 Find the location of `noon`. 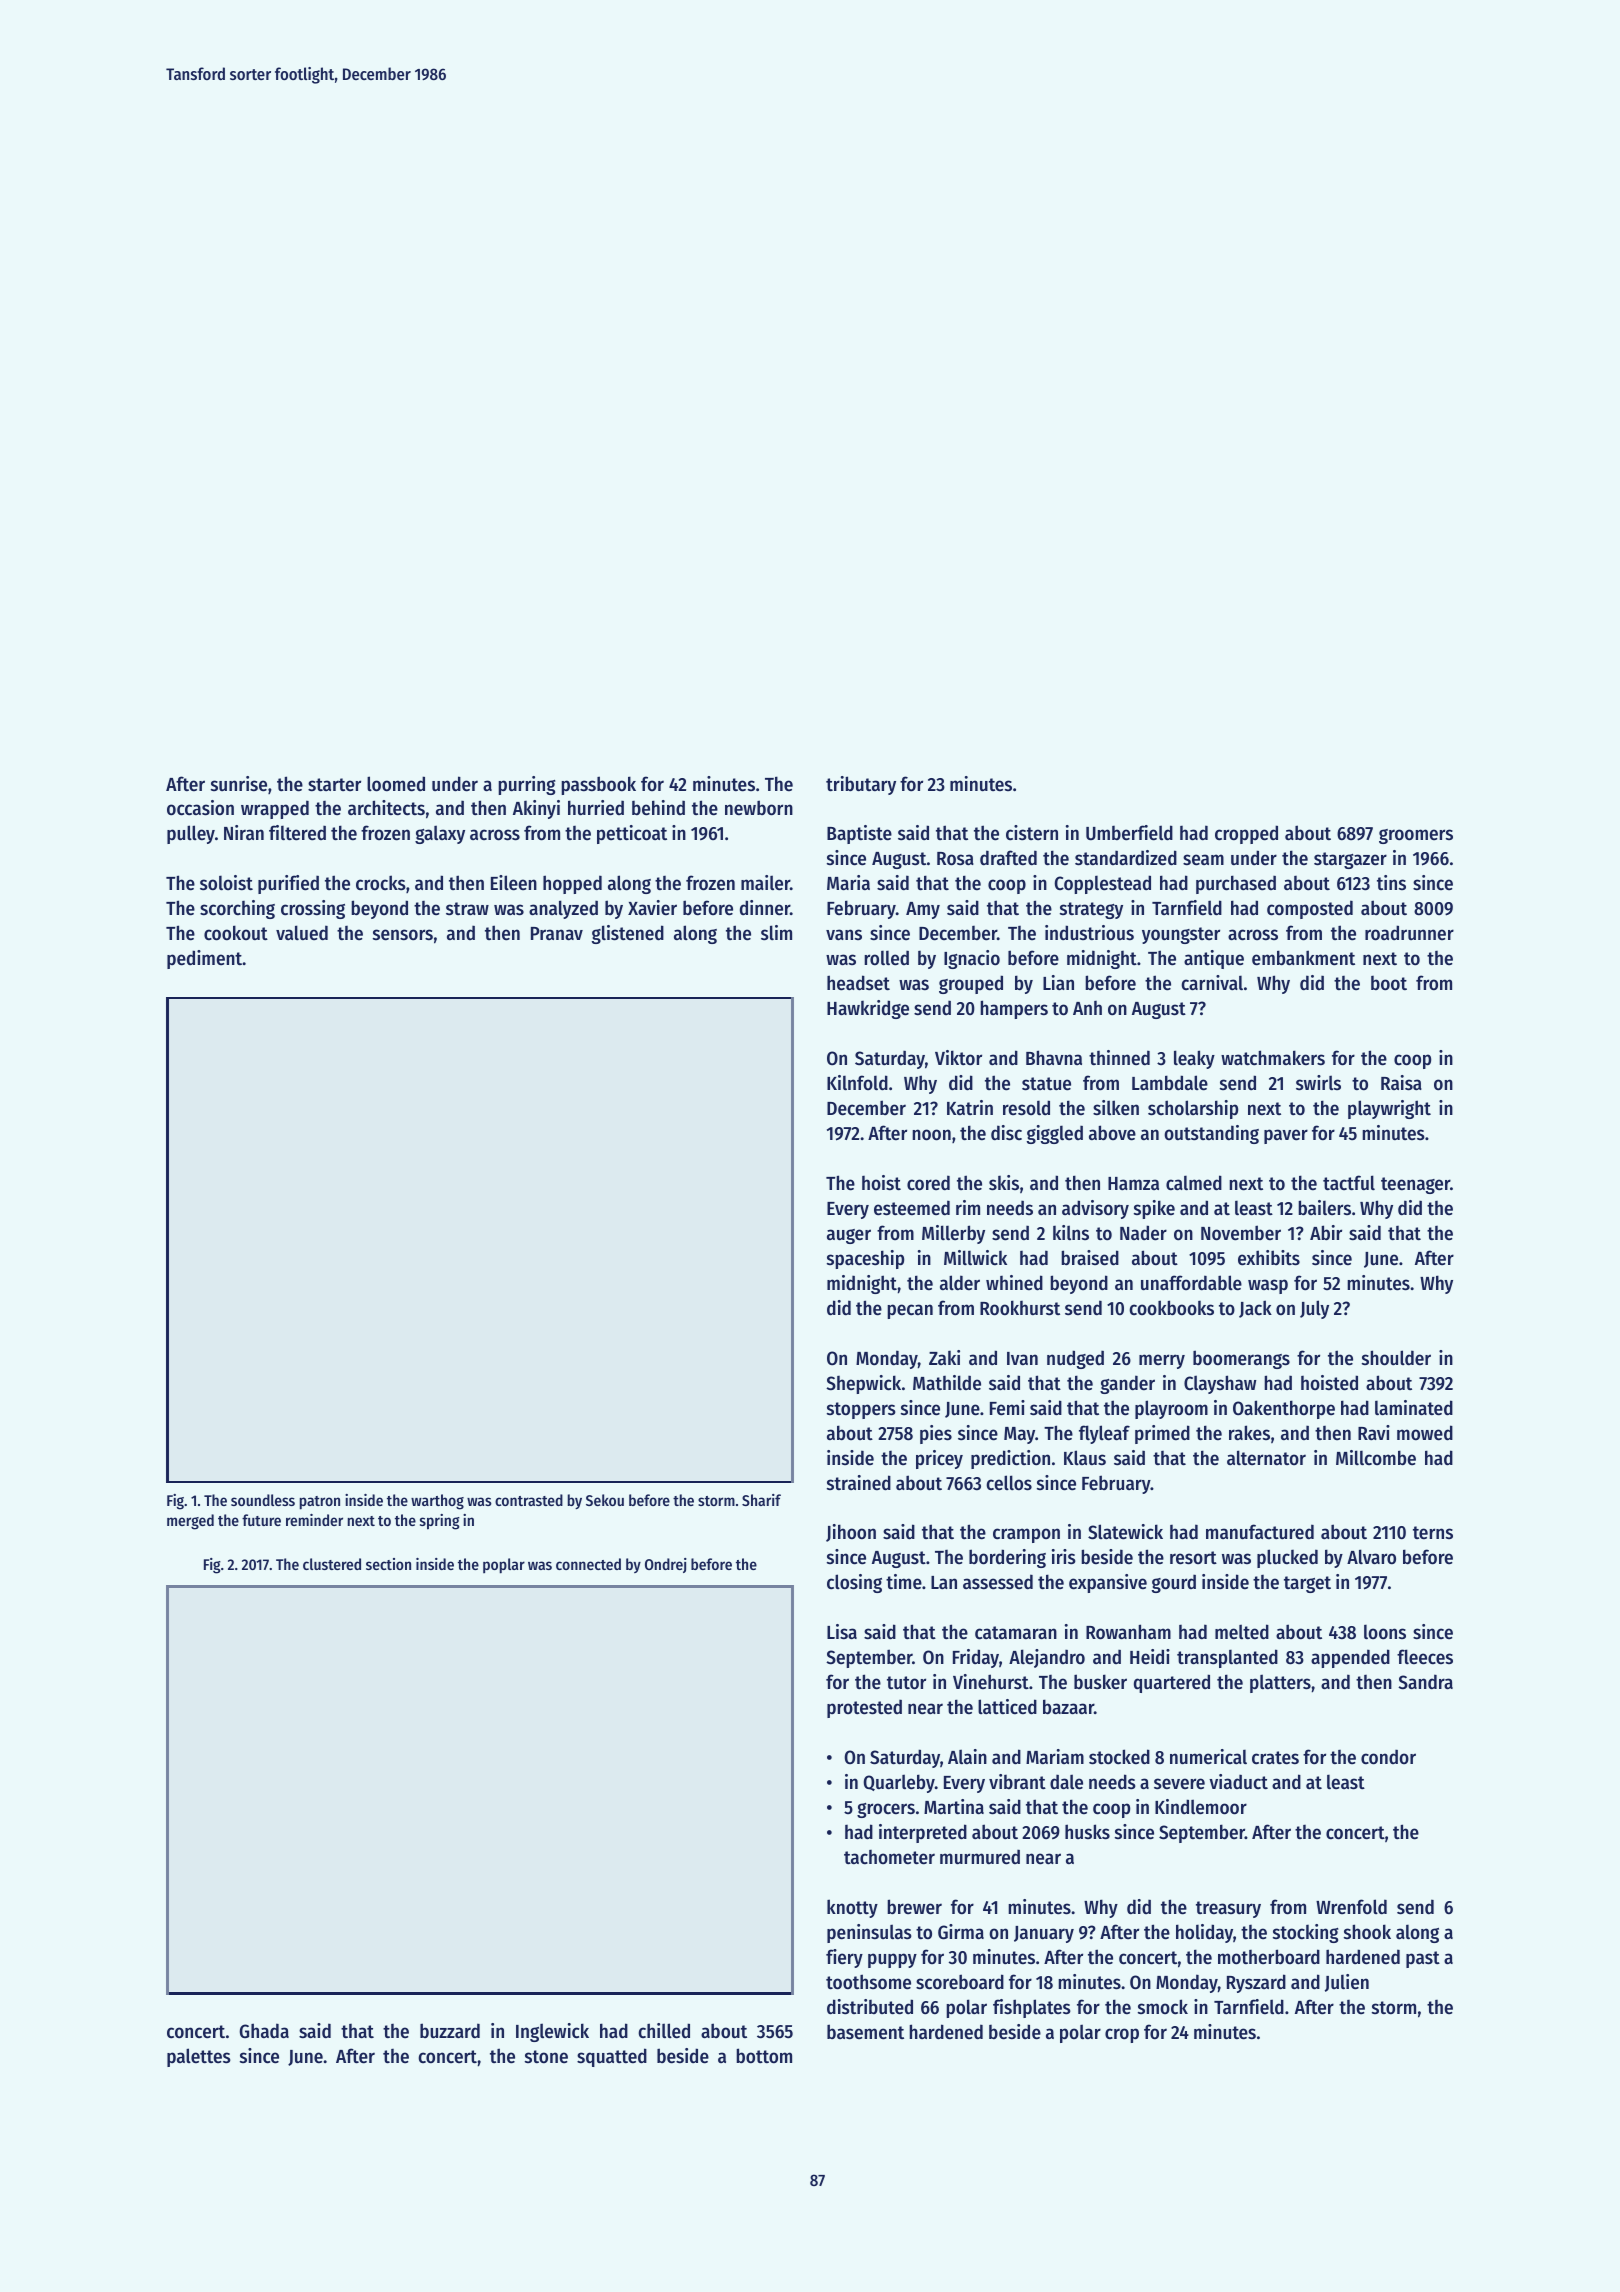

noon is located at coordinates (931, 1135).
